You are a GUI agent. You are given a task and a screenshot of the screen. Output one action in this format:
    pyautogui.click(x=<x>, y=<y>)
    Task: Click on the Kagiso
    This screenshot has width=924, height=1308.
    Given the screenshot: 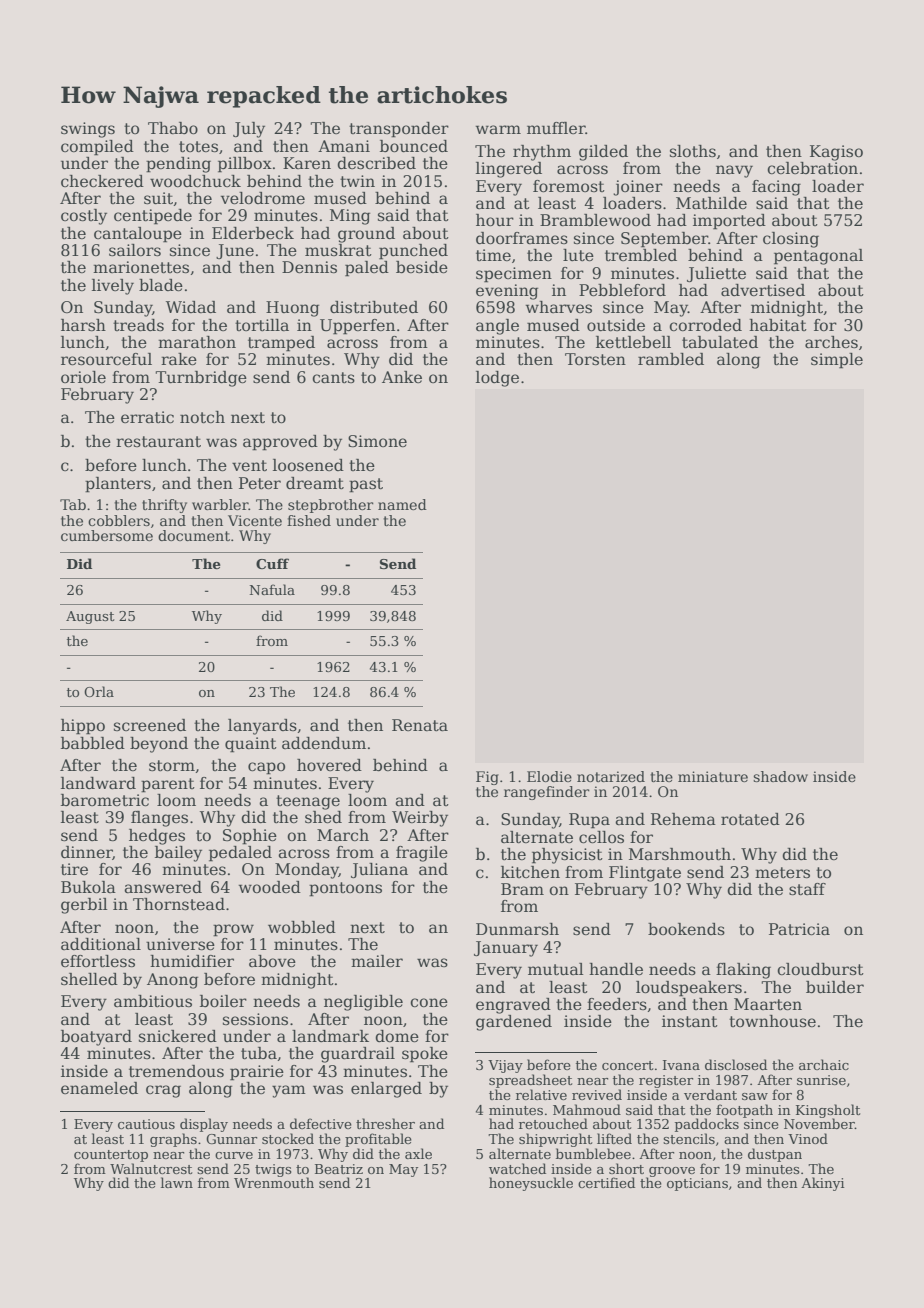 What is the action you would take?
    pyautogui.click(x=836, y=153)
